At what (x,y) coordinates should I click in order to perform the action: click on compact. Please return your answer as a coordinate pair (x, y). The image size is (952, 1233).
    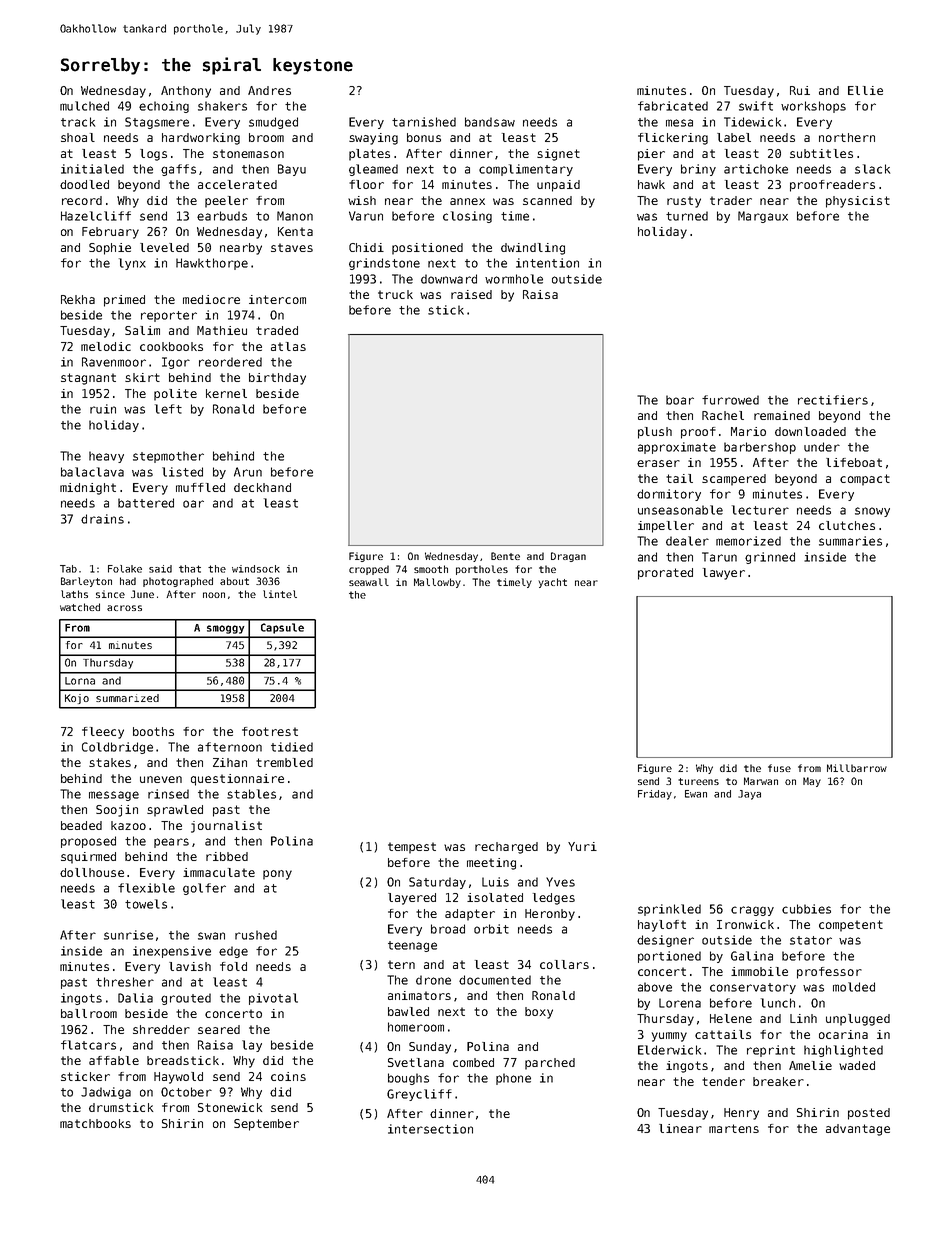
    Looking at the image, I should click on (865, 480).
